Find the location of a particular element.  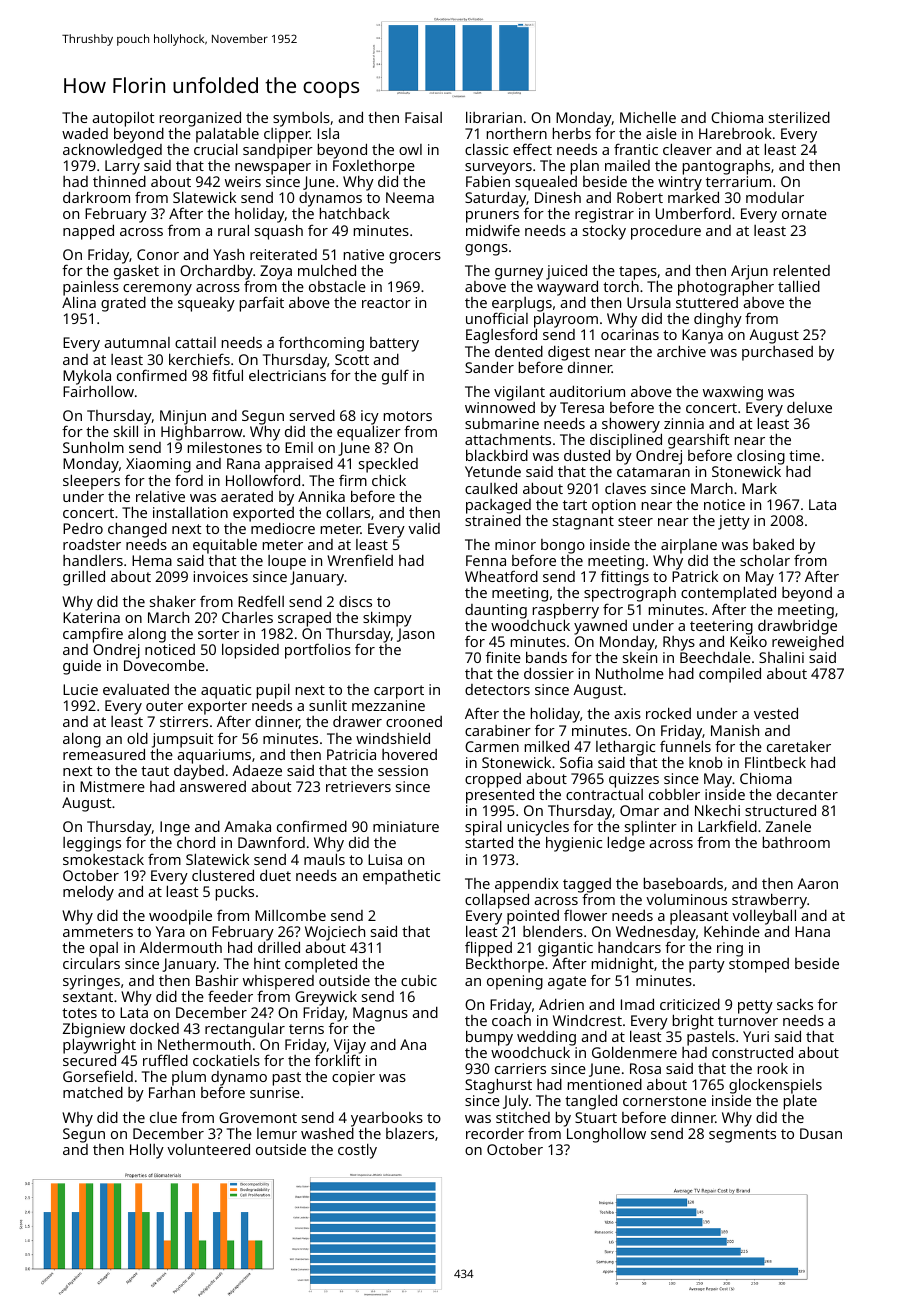

caretaker is located at coordinates (799, 746).
